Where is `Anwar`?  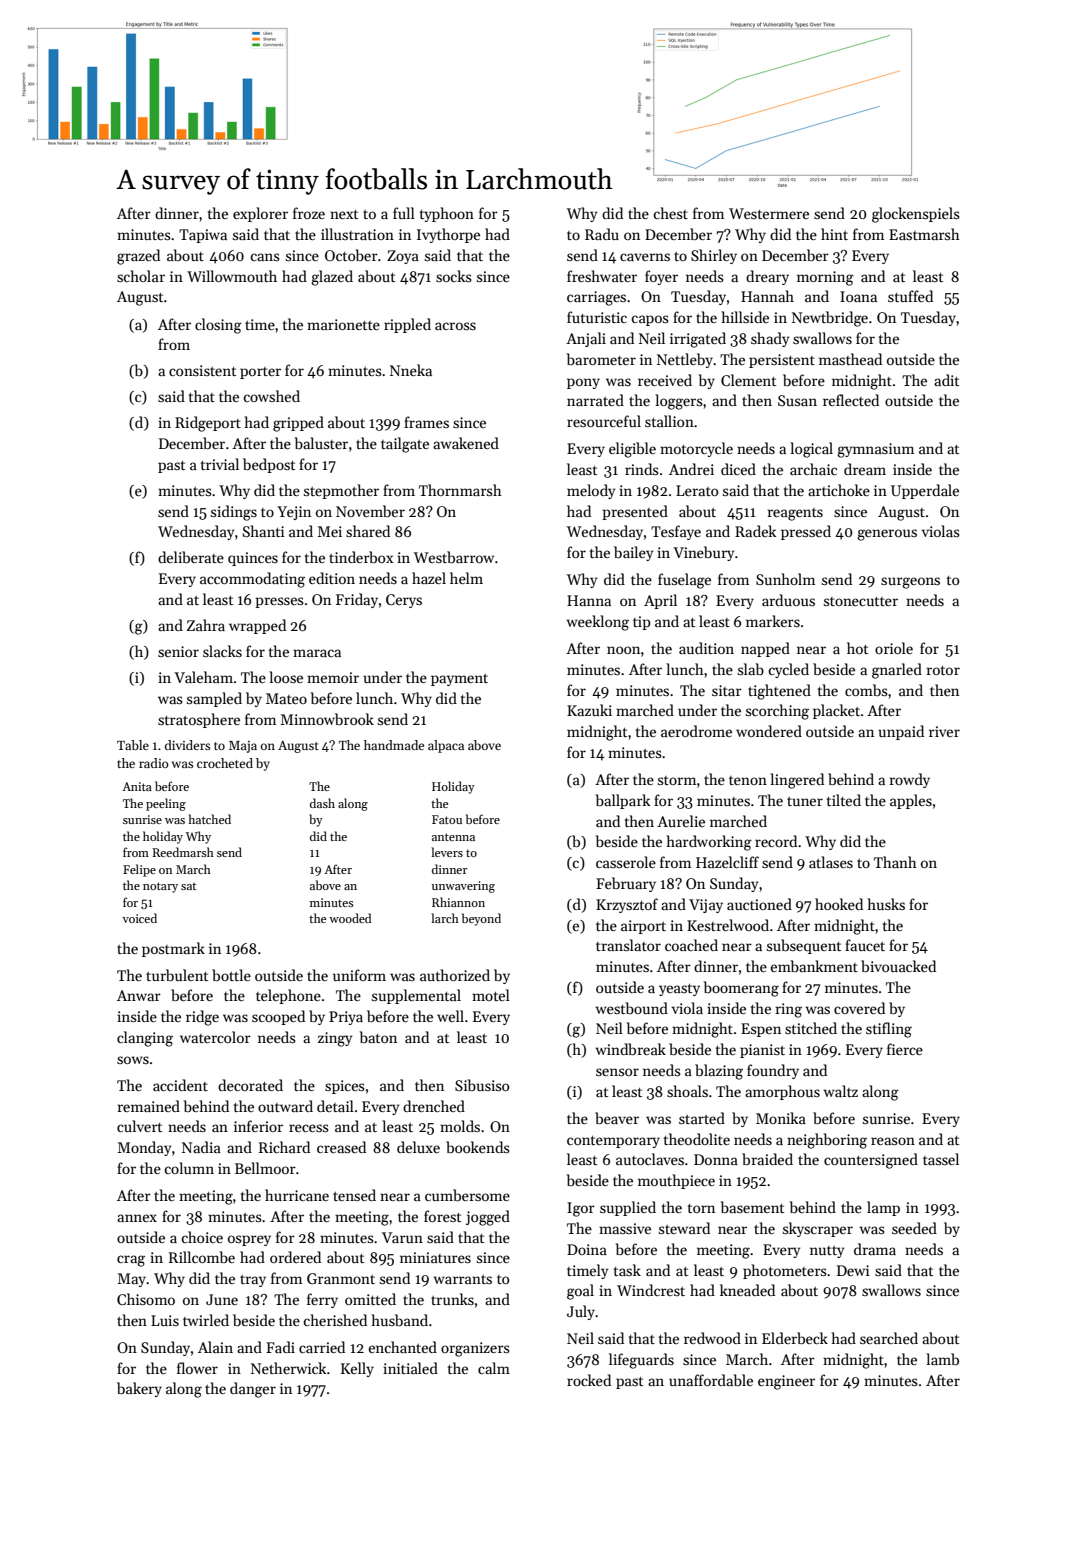
Anwar is located at coordinates (139, 995).
